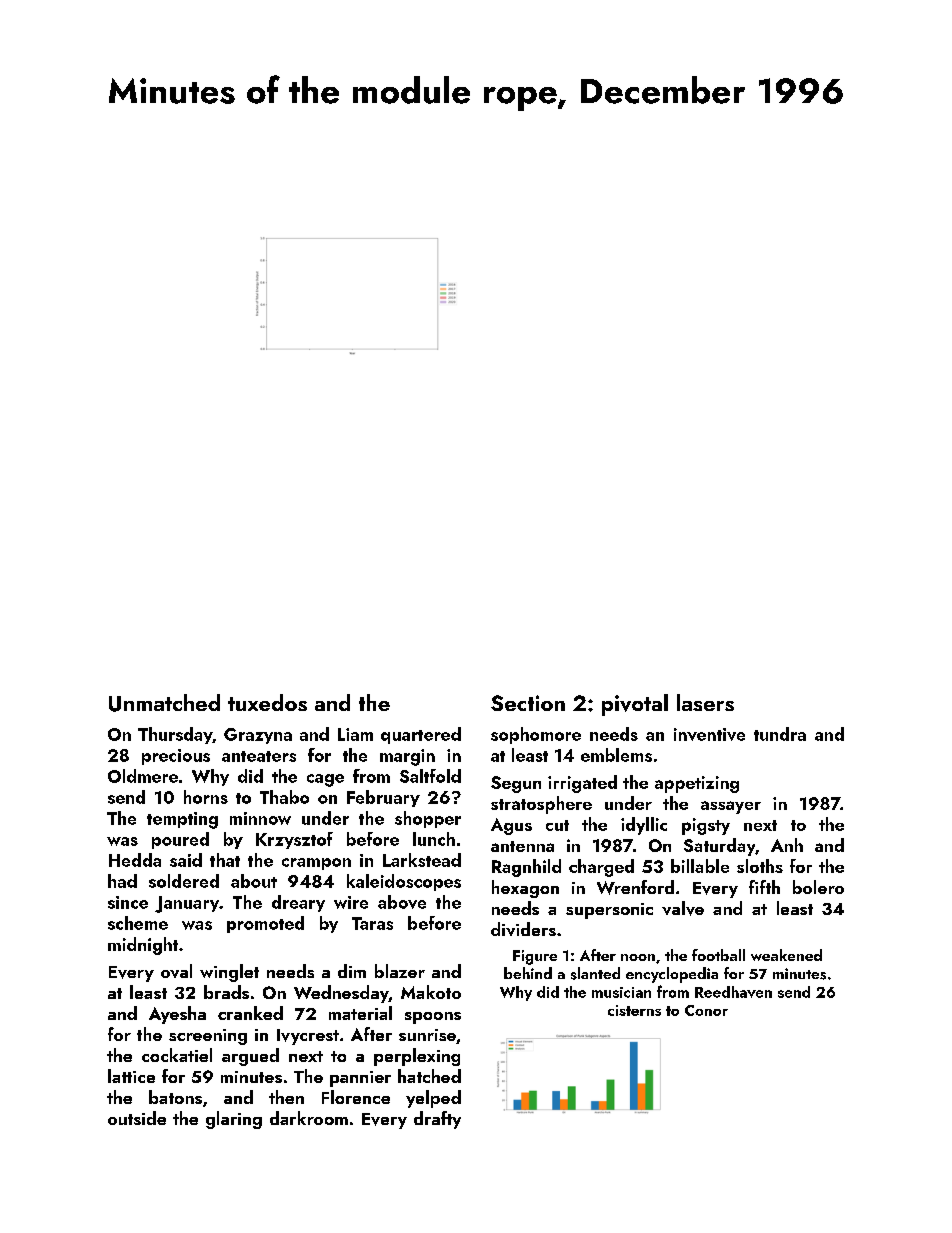 This screenshot has height=1233, width=952. What do you see at coordinates (433, 1099) in the screenshot?
I see `yelped` at bounding box center [433, 1099].
